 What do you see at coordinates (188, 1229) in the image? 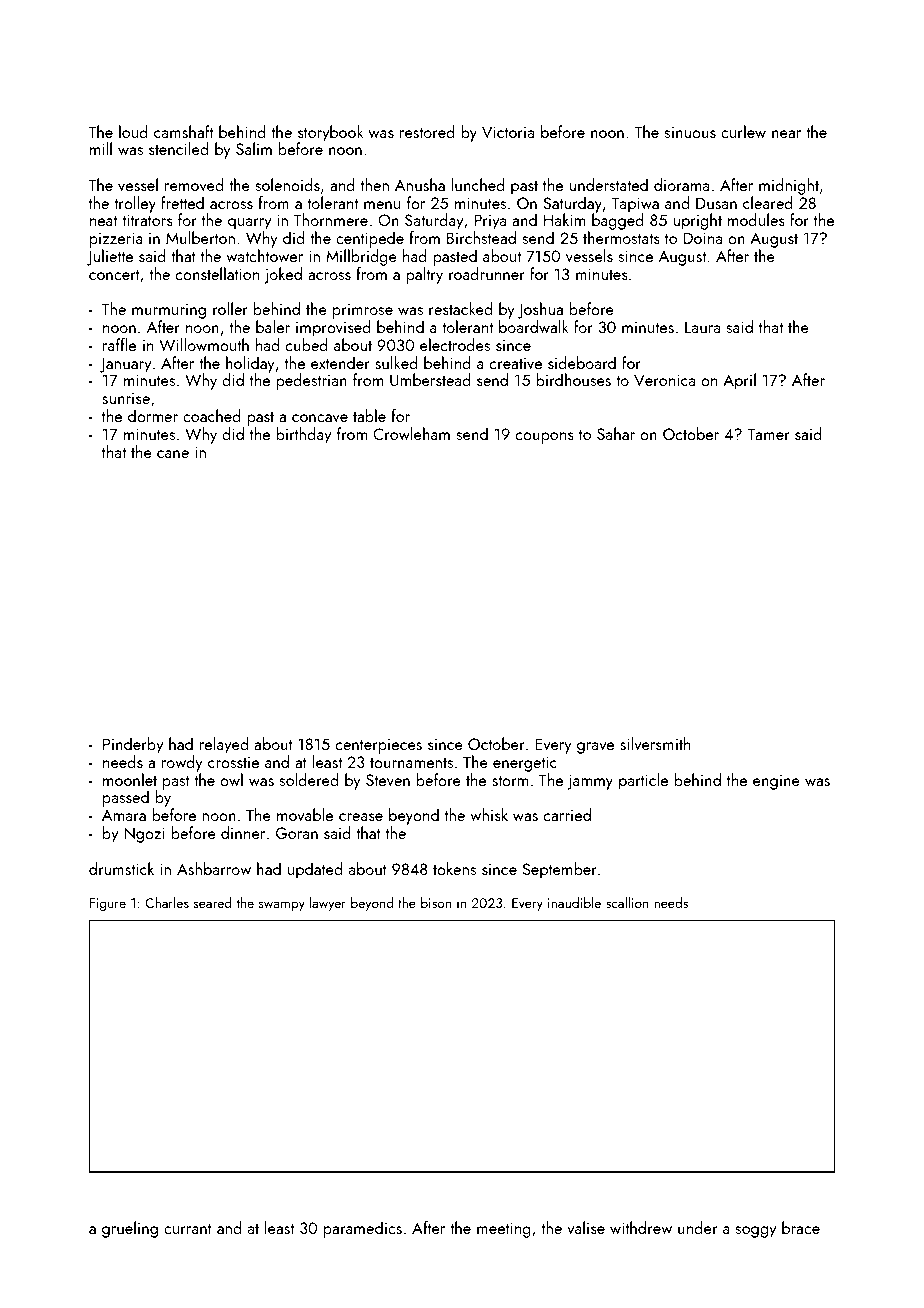
I see `currant` at bounding box center [188, 1229].
